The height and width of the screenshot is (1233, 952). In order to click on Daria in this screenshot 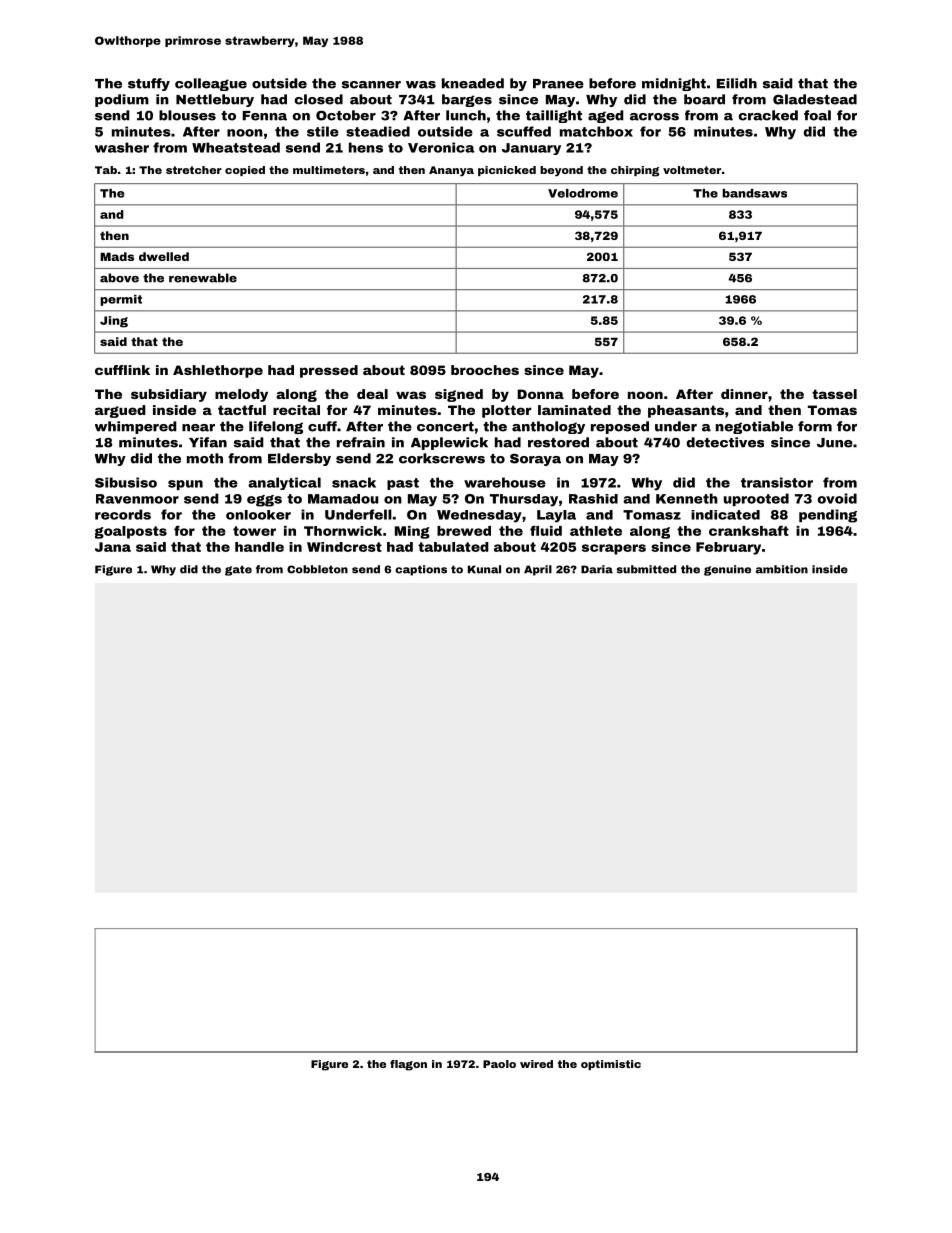, I will do `click(597, 569)`.
